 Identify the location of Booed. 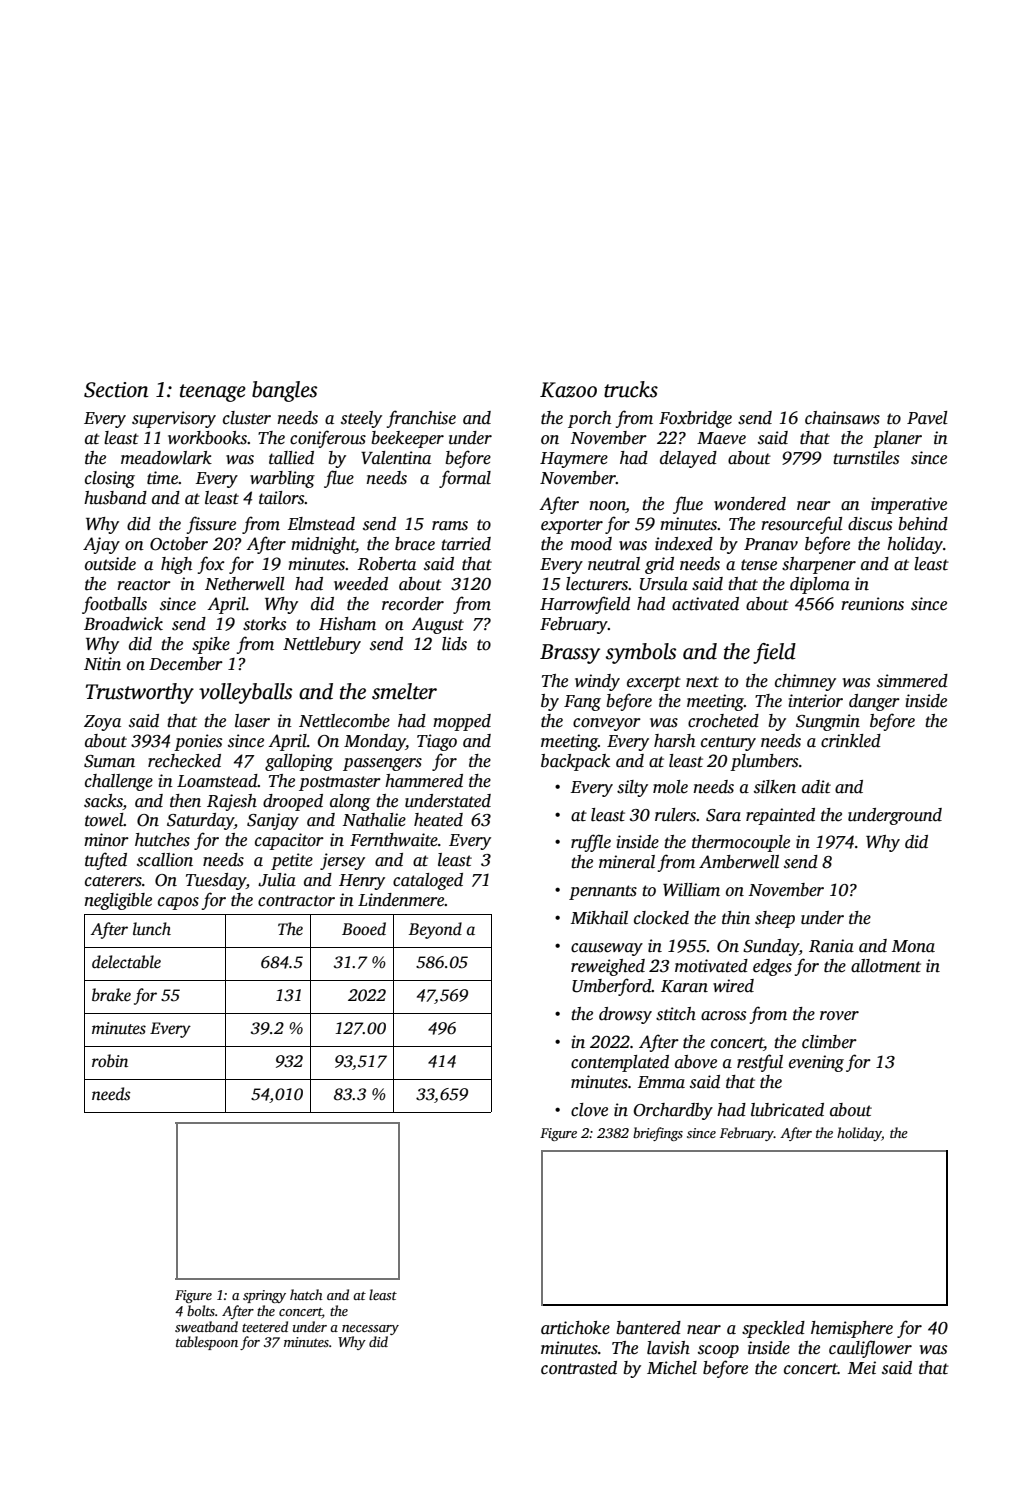
(364, 929).
